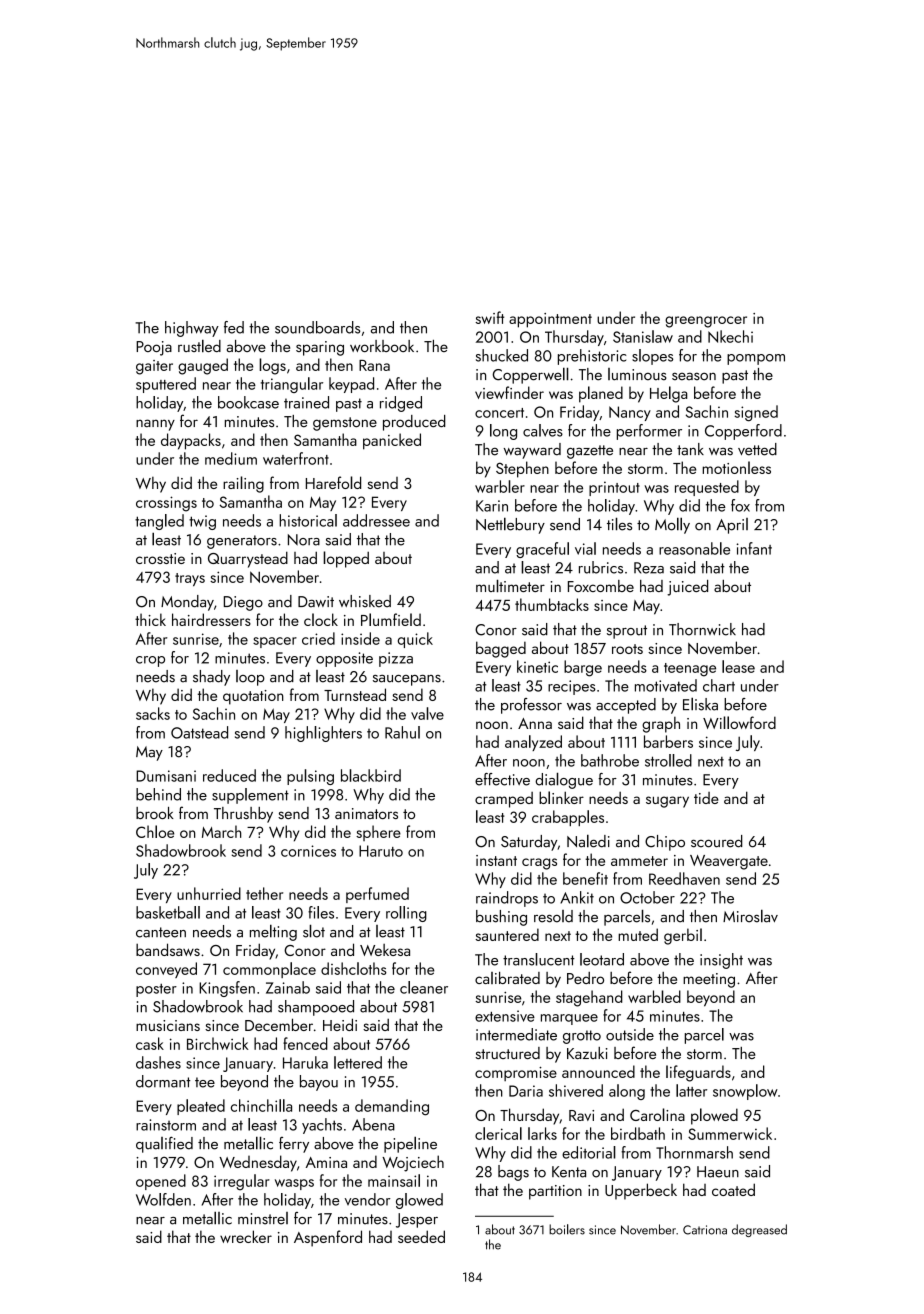 Image resolution: width=924 pixels, height=1314 pixels. Describe the element at coordinates (192, 329) in the screenshot. I see `highway` at that location.
